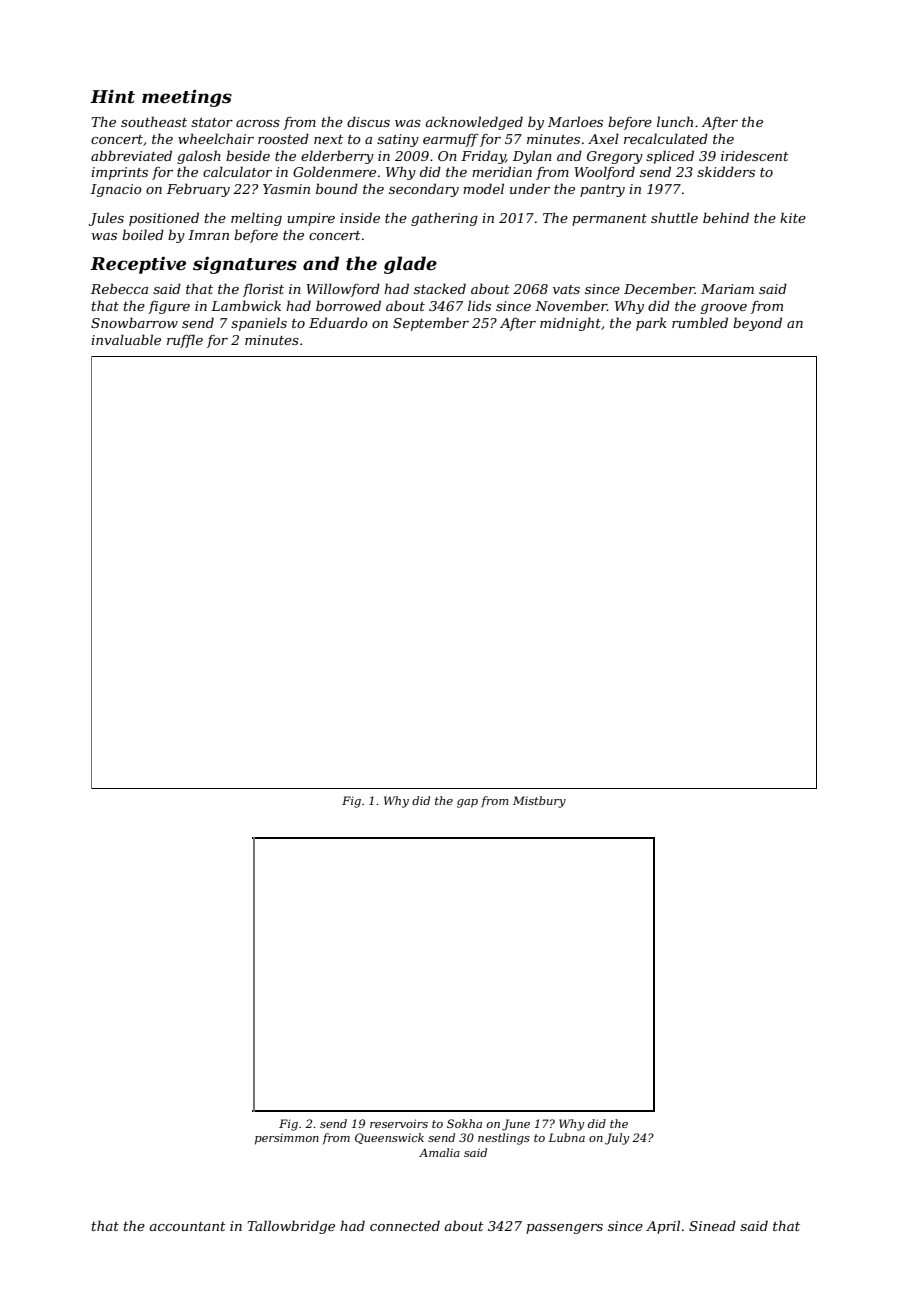  Describe the element at coordinates (287, 1139) in the document. I see `persimmon` at that location.
